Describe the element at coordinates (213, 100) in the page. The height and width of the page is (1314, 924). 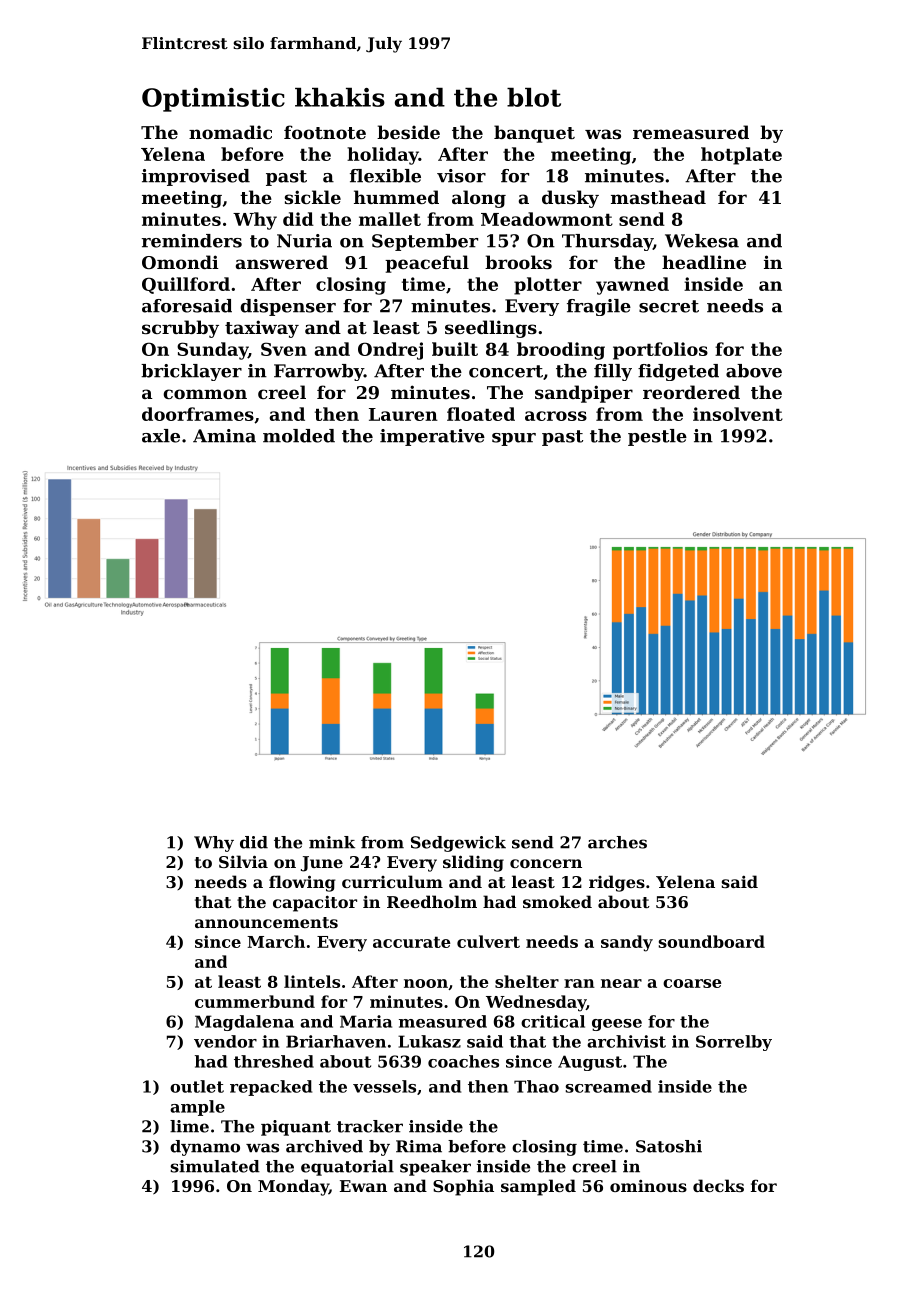
I see `Optimistic` at that location.
